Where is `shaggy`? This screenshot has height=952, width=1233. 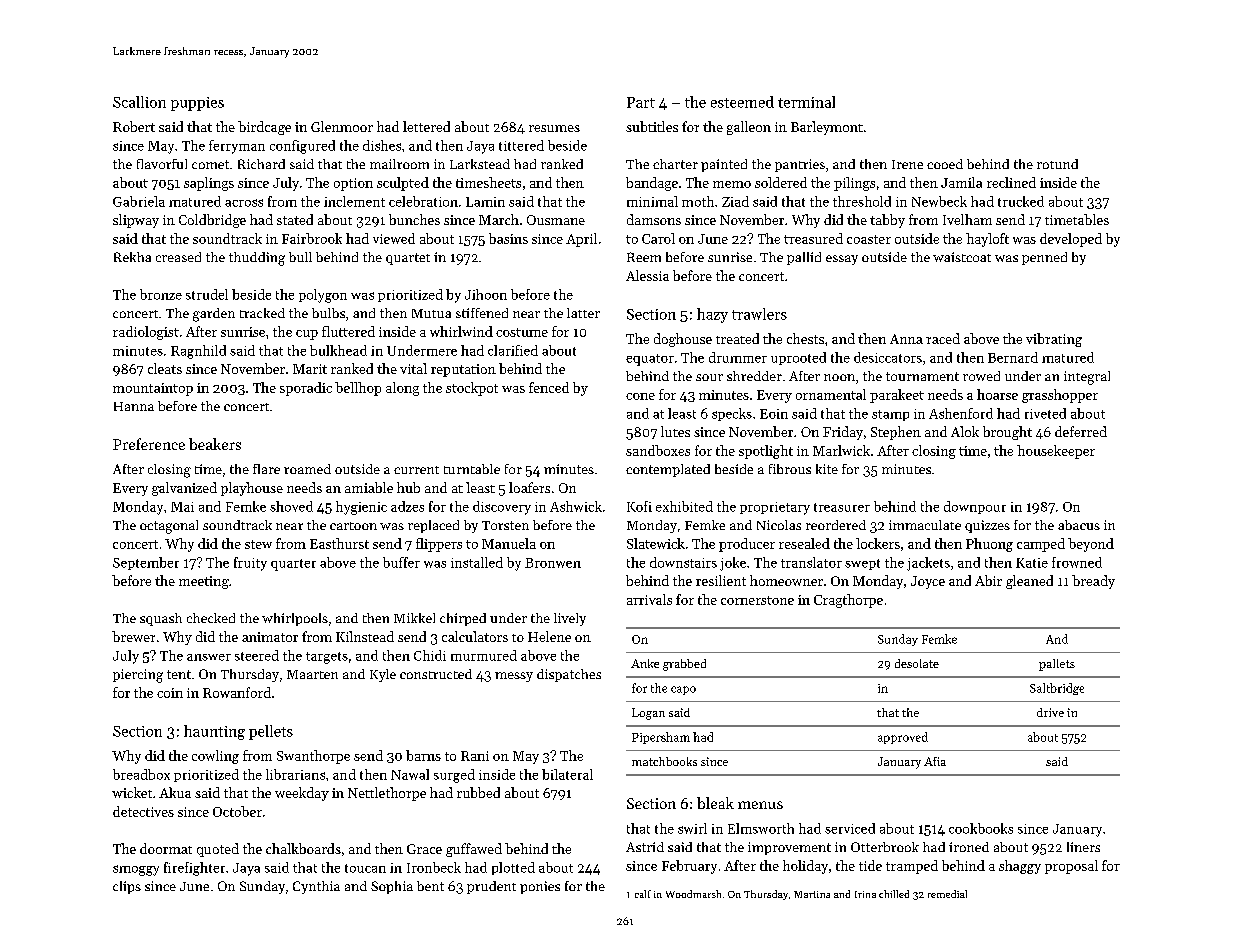 shaggy is located at coordinates (1020, 867).
